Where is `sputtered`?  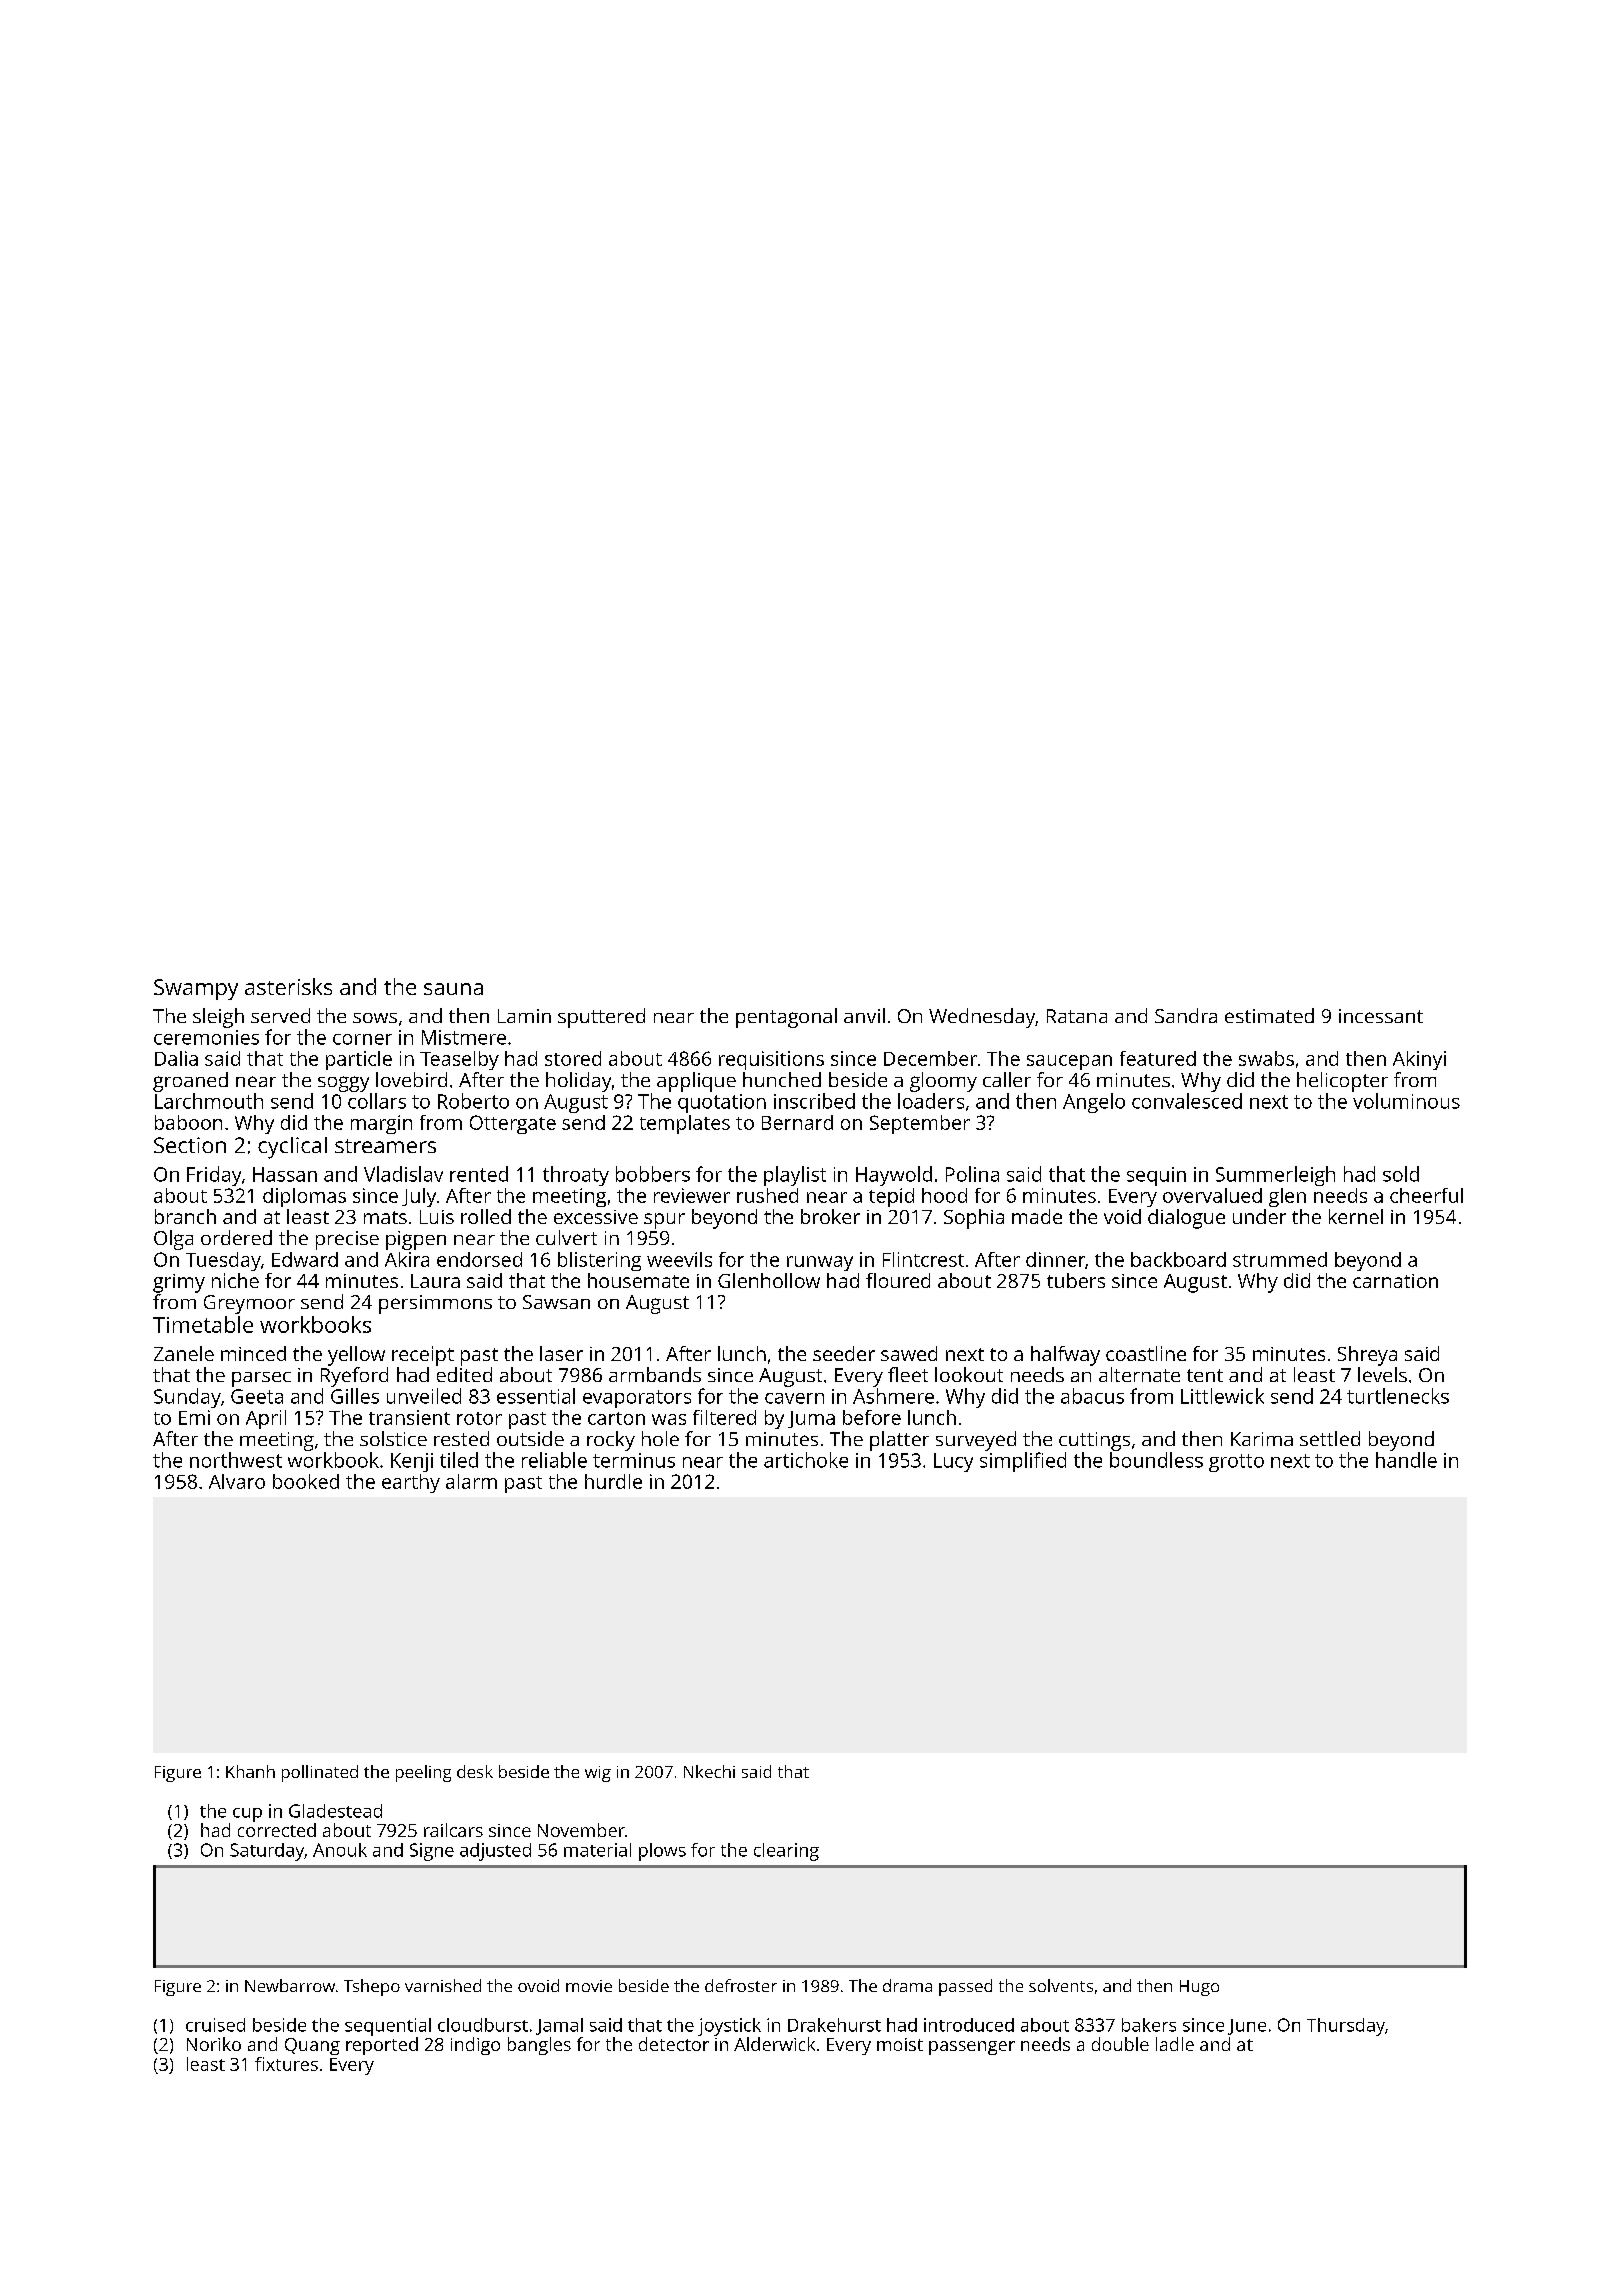
sputtered is located at coordinates (601, 1018).
